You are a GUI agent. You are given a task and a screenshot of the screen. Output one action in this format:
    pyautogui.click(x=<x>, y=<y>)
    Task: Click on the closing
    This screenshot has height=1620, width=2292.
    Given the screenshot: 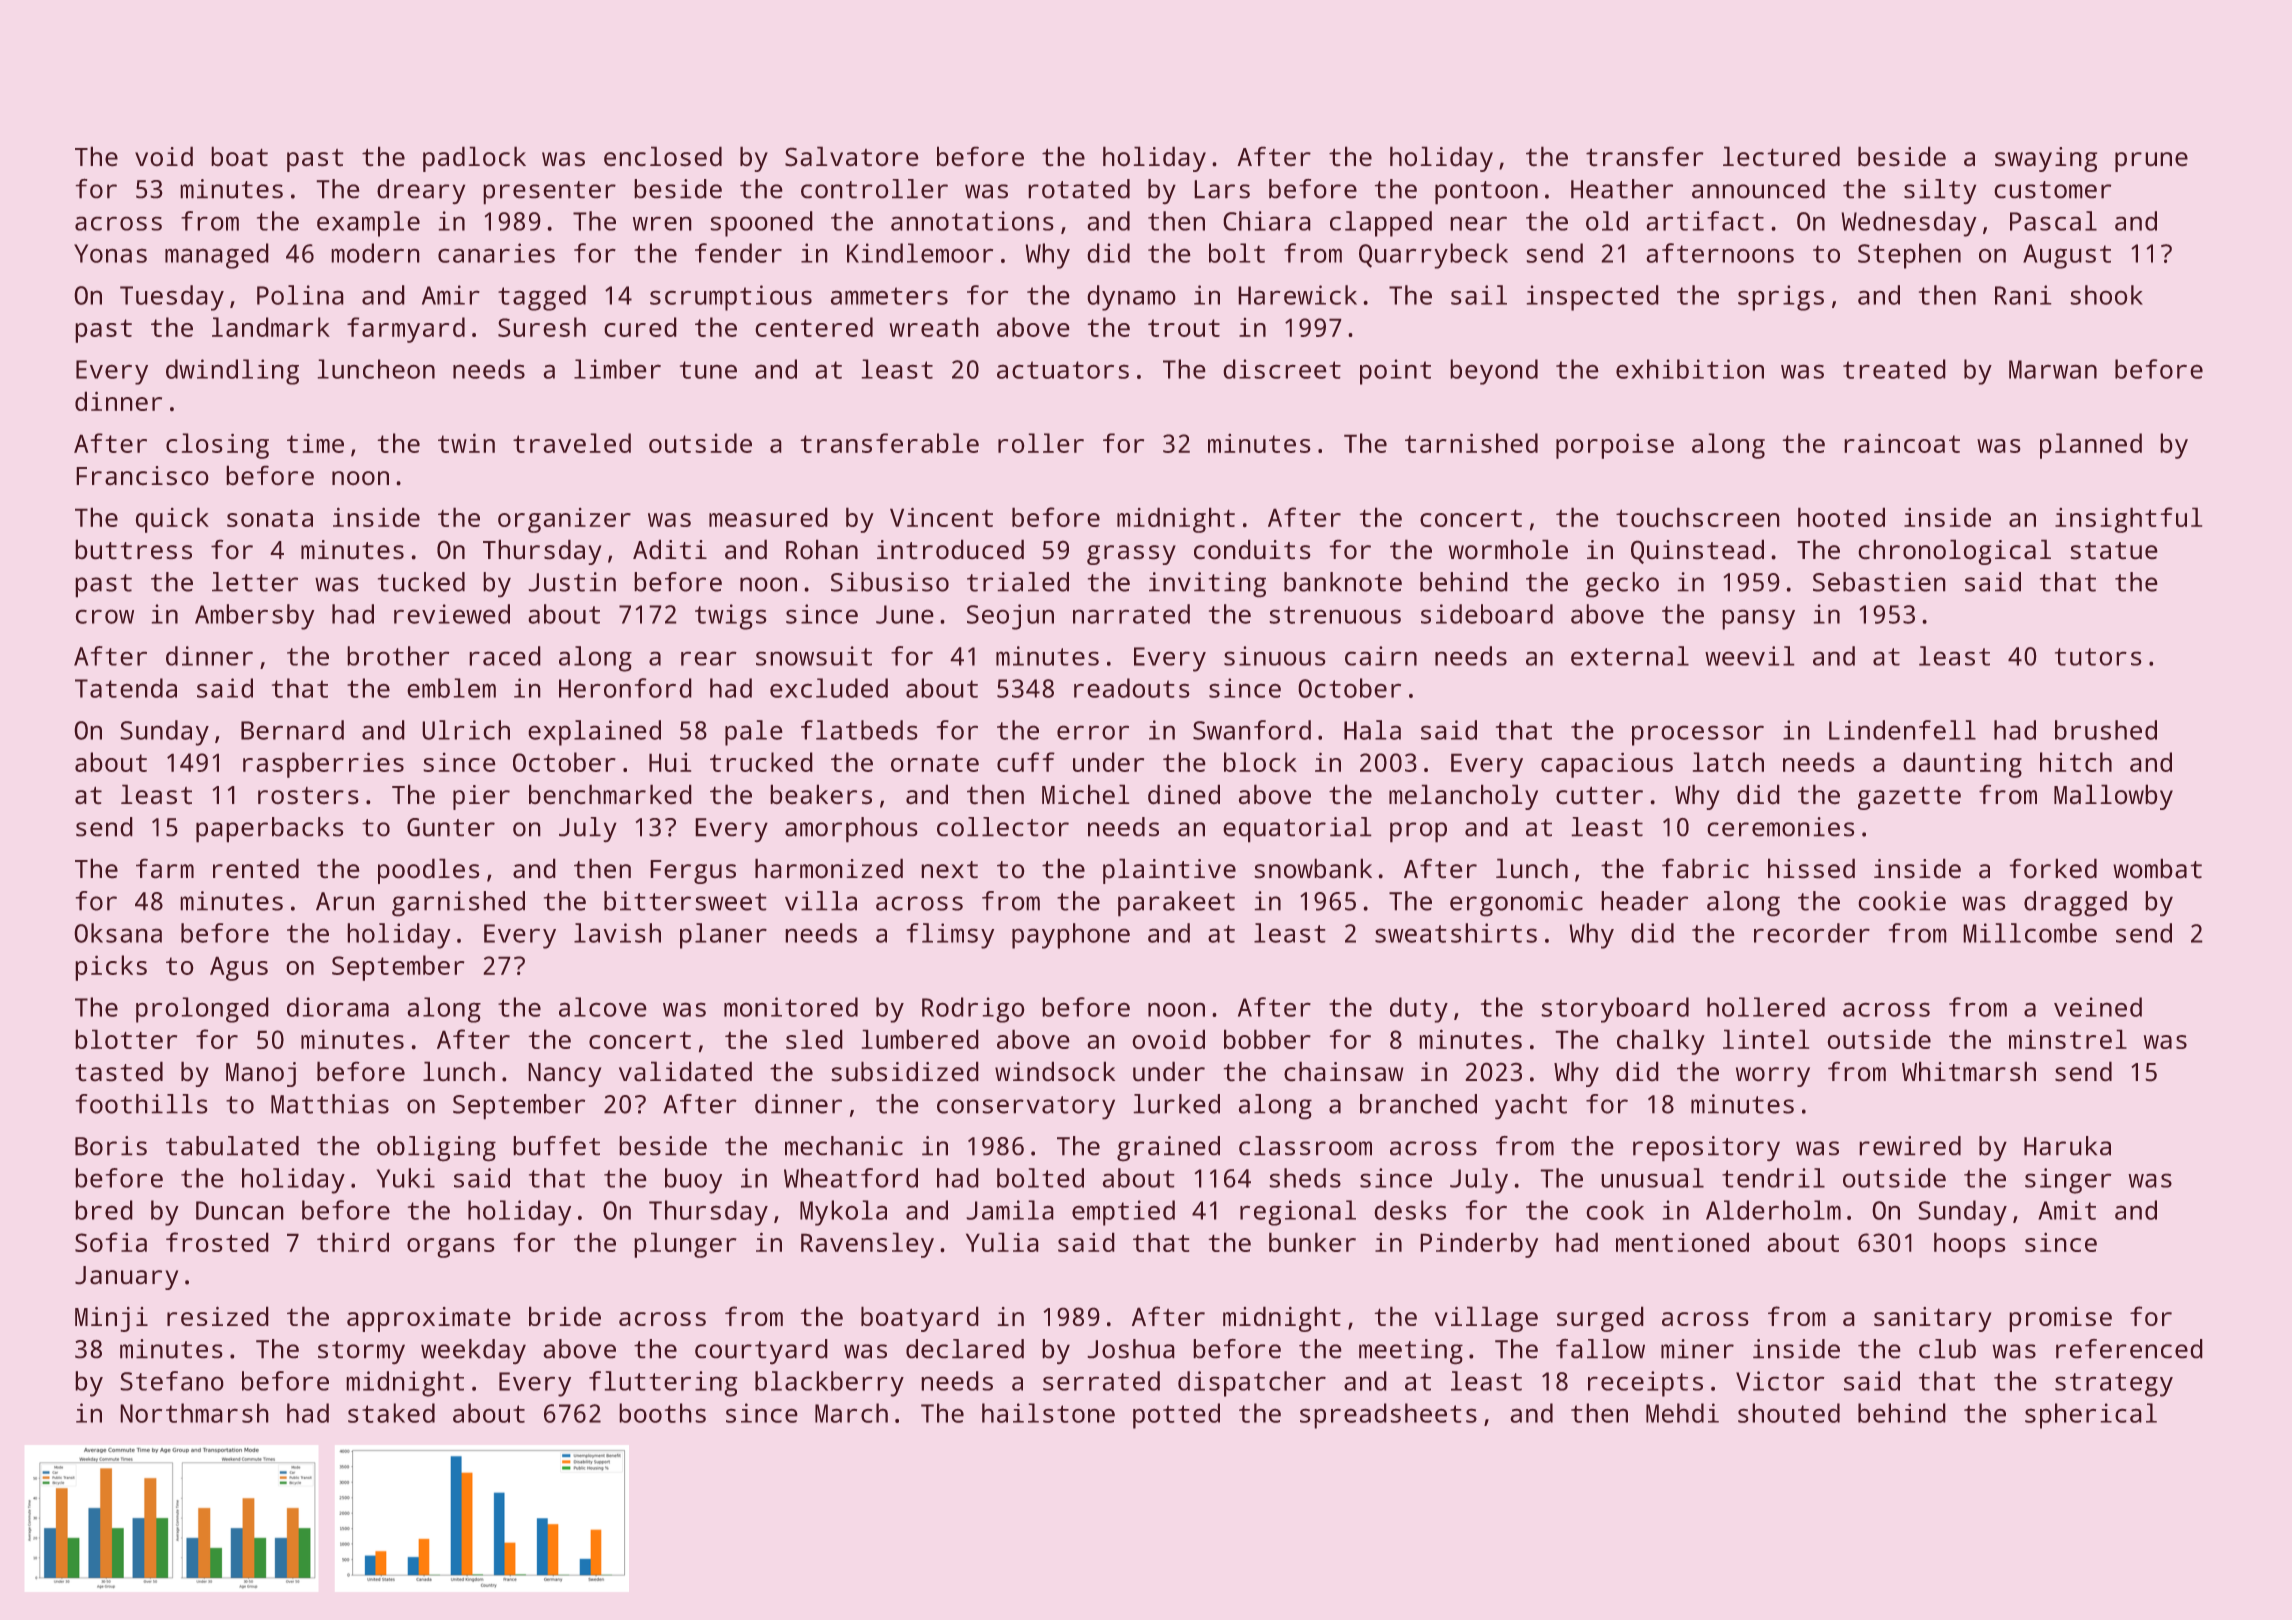 What is the action you would take?
    pyautogui.click(x=217, y=446)
